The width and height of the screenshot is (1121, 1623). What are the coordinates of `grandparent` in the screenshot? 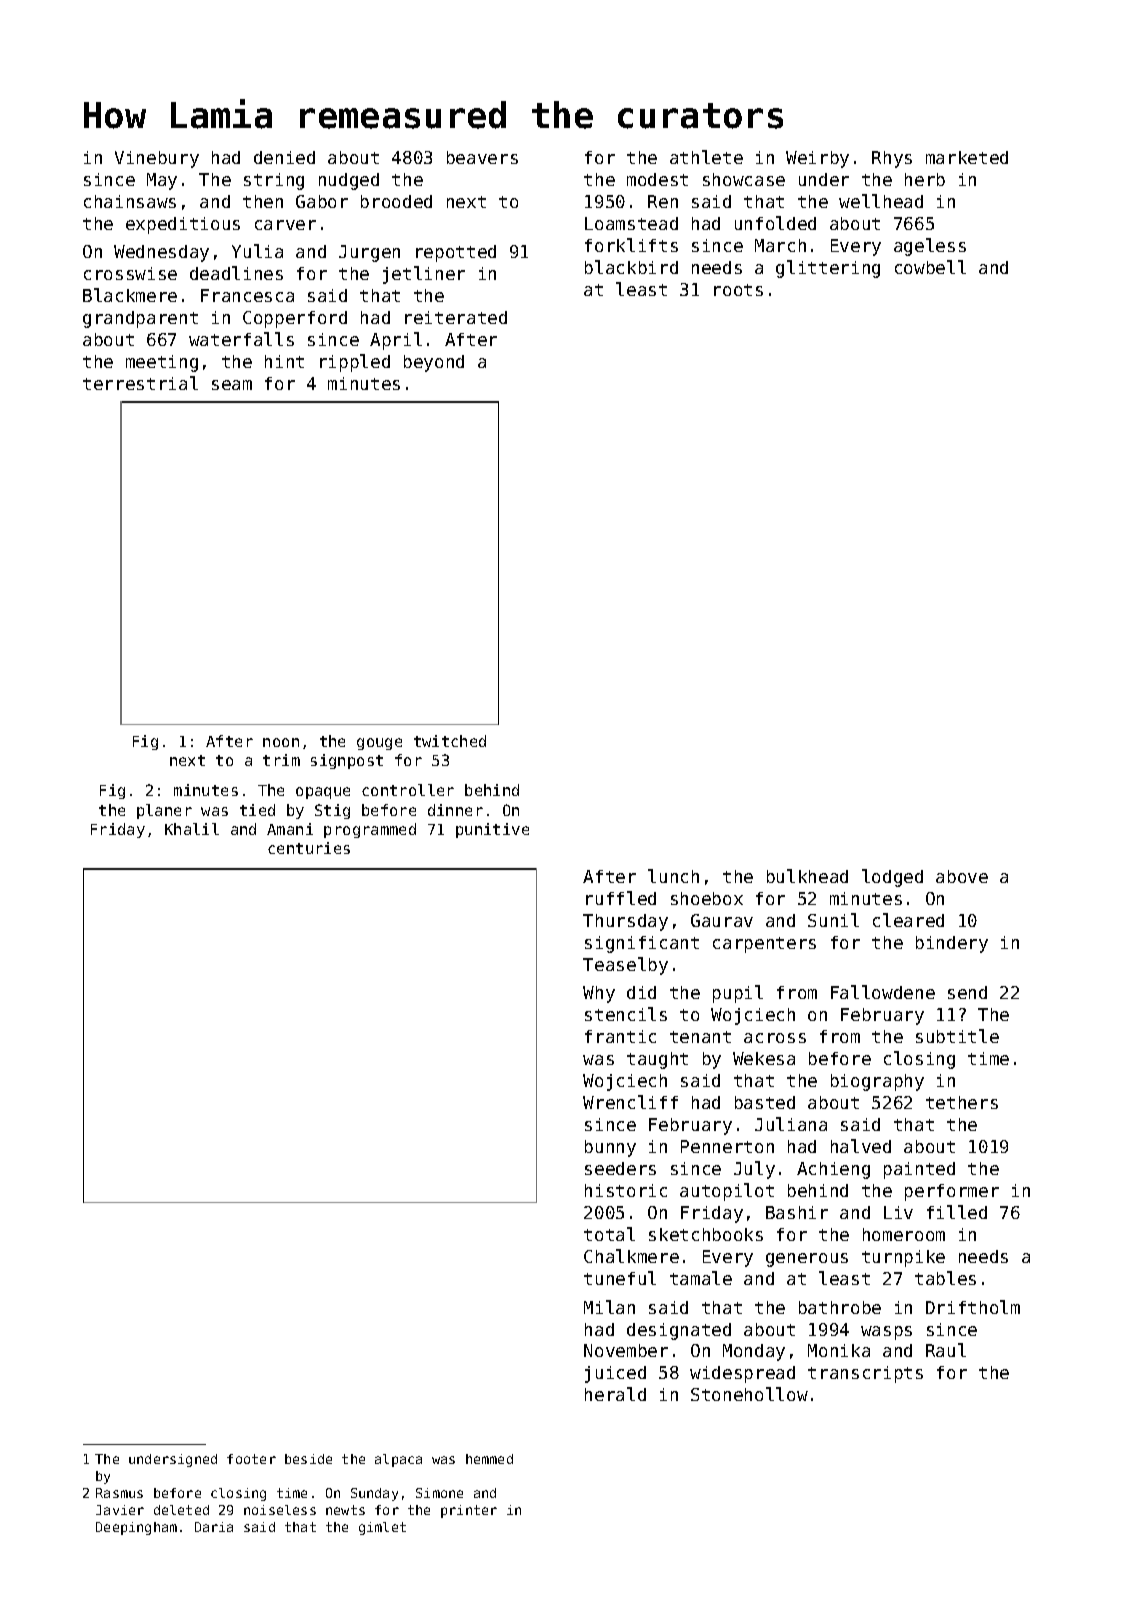 It's located at (140, 319).
